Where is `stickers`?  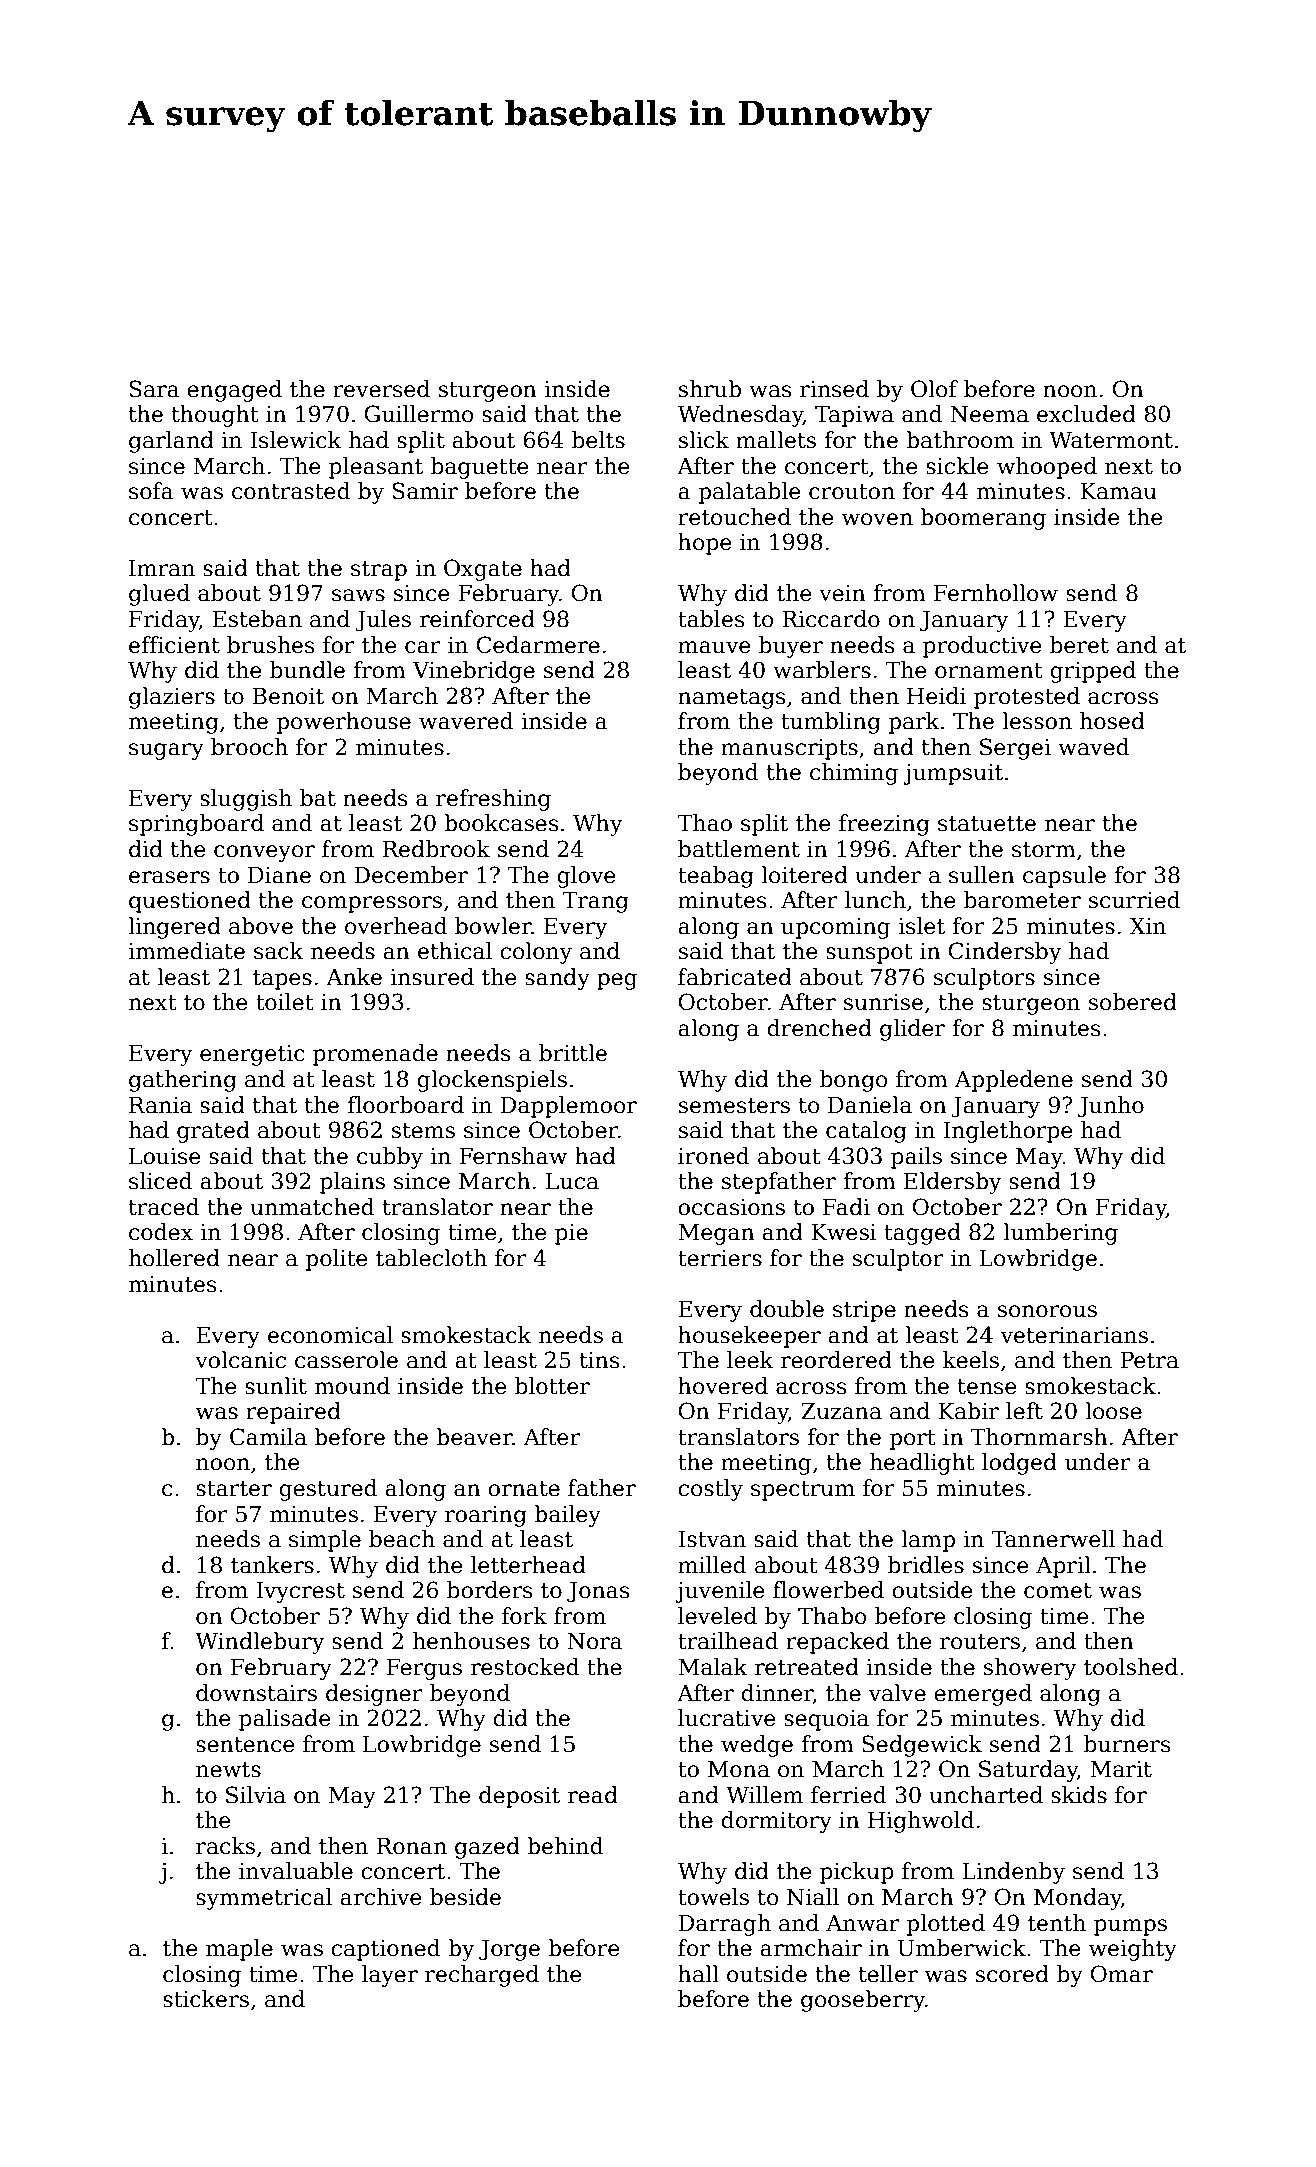
stickers is located at coordinates (206, 1999).
